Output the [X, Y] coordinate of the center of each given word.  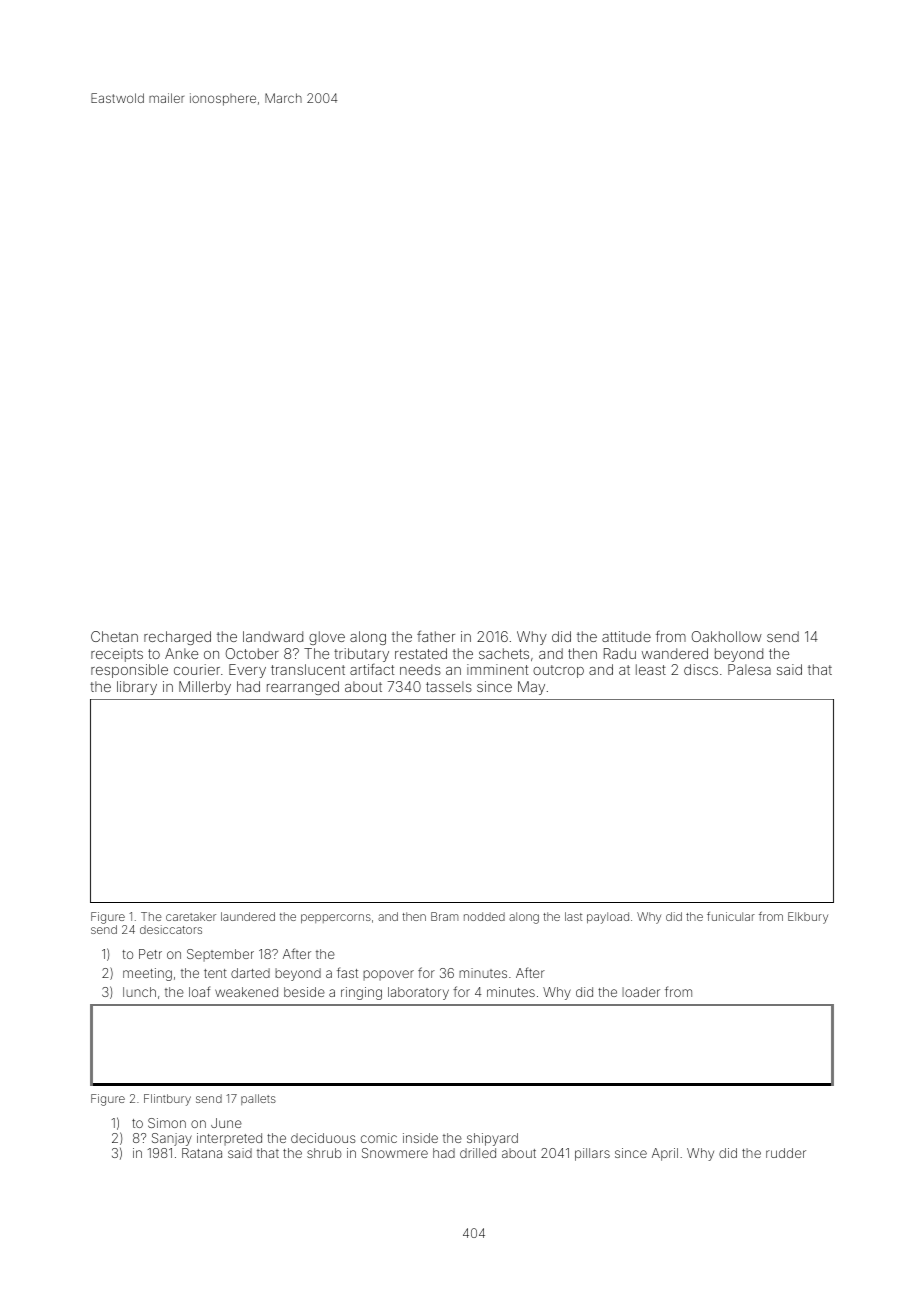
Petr [150, 954]
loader [641, 992]
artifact [372, 669]
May [531, 688]
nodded [484, 916]
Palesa [749, 669]
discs [701, 669]
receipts [117, 655]
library [137, 688]
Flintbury [167, 1100]
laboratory [418, 993]
